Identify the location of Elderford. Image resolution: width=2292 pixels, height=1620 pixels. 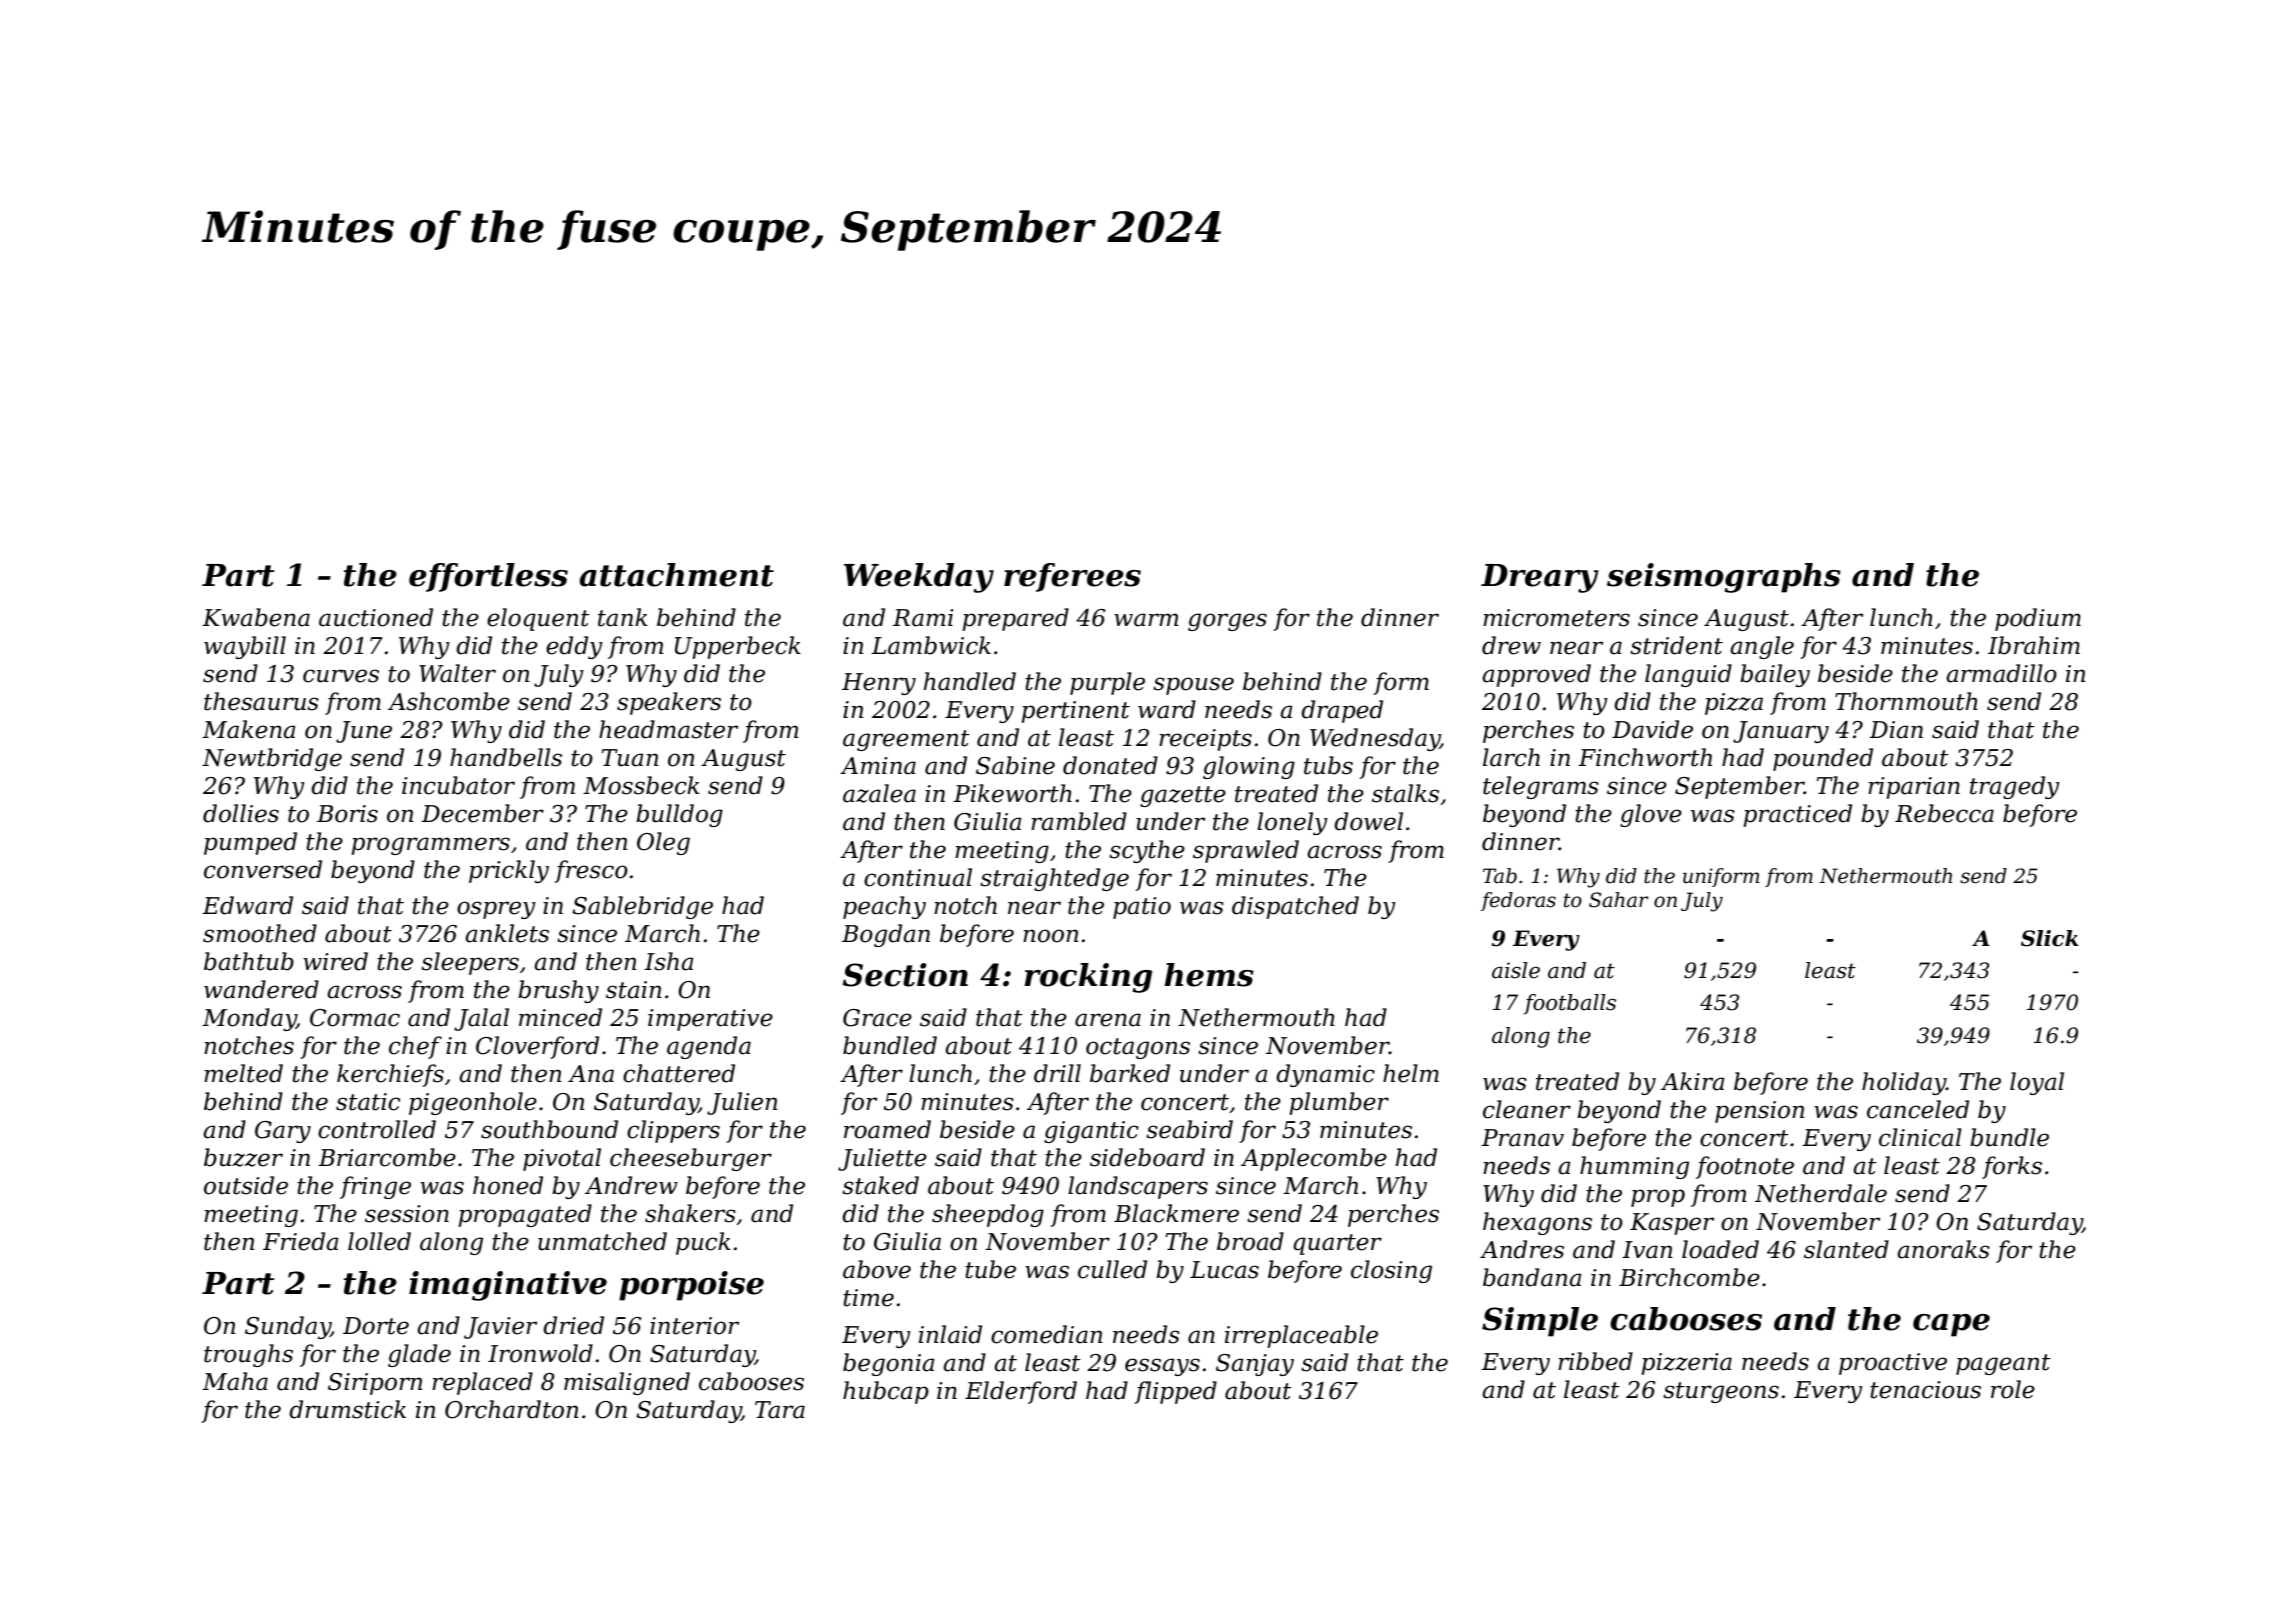
(1021, 1392).
